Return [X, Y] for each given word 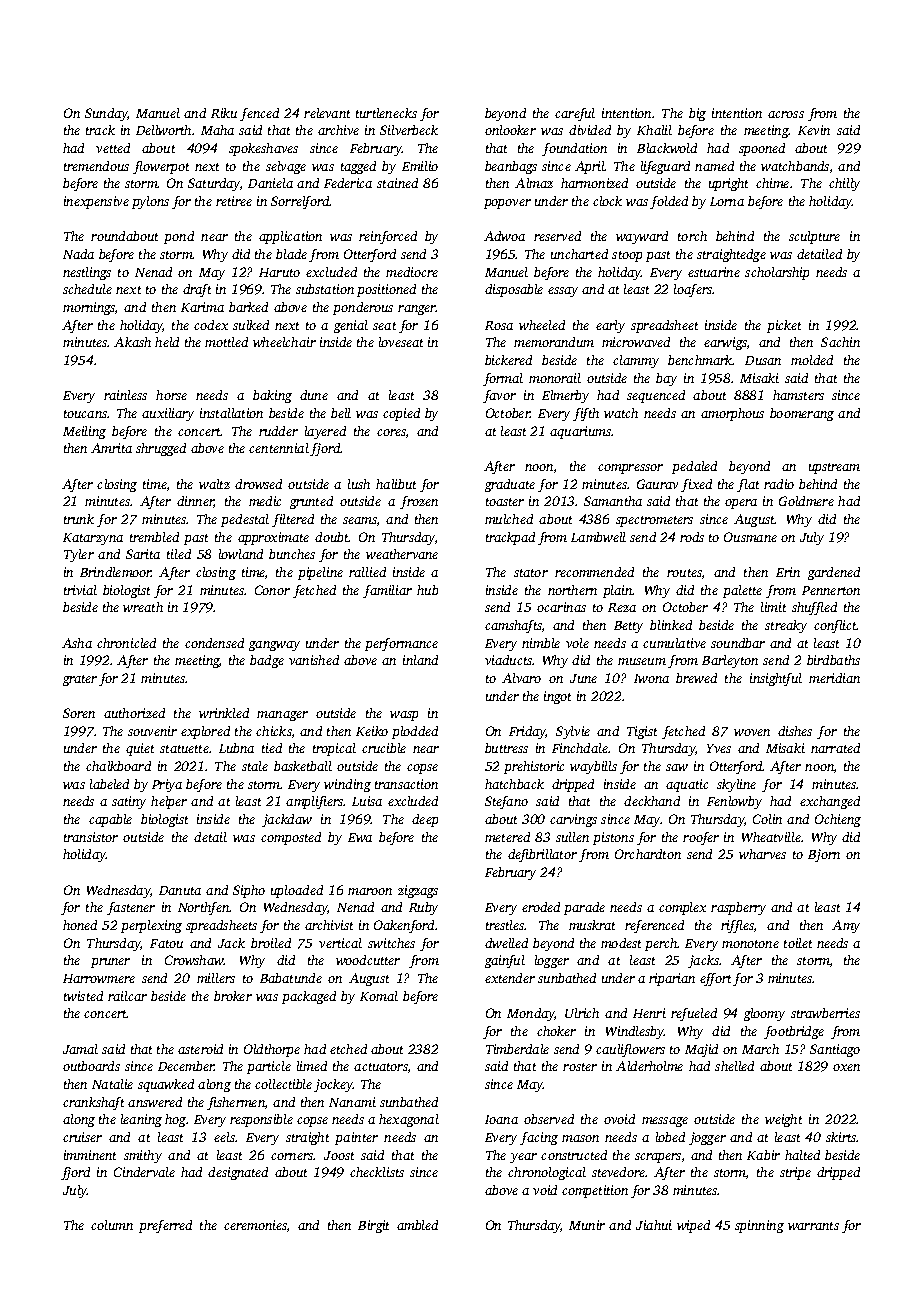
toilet [798, 943]
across [786, 114]
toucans [85, 414]
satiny [129, 802]
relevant [327, 113]
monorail [555, 378]
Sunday [106, 114]
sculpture [814, 237]
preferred [165, 1226]
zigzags [418, 891]
